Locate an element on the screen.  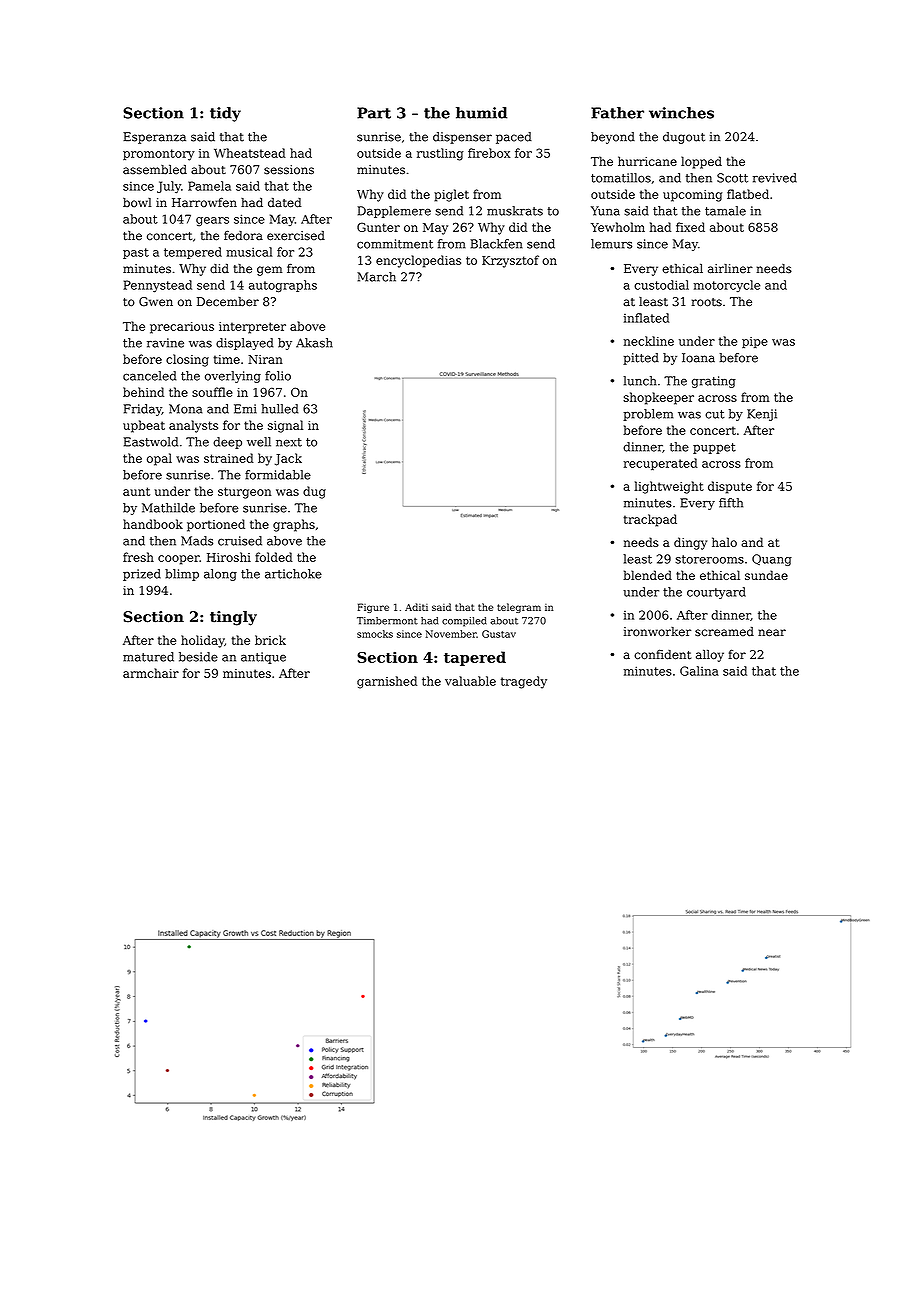
blended is located at coordinates (647, 575).
